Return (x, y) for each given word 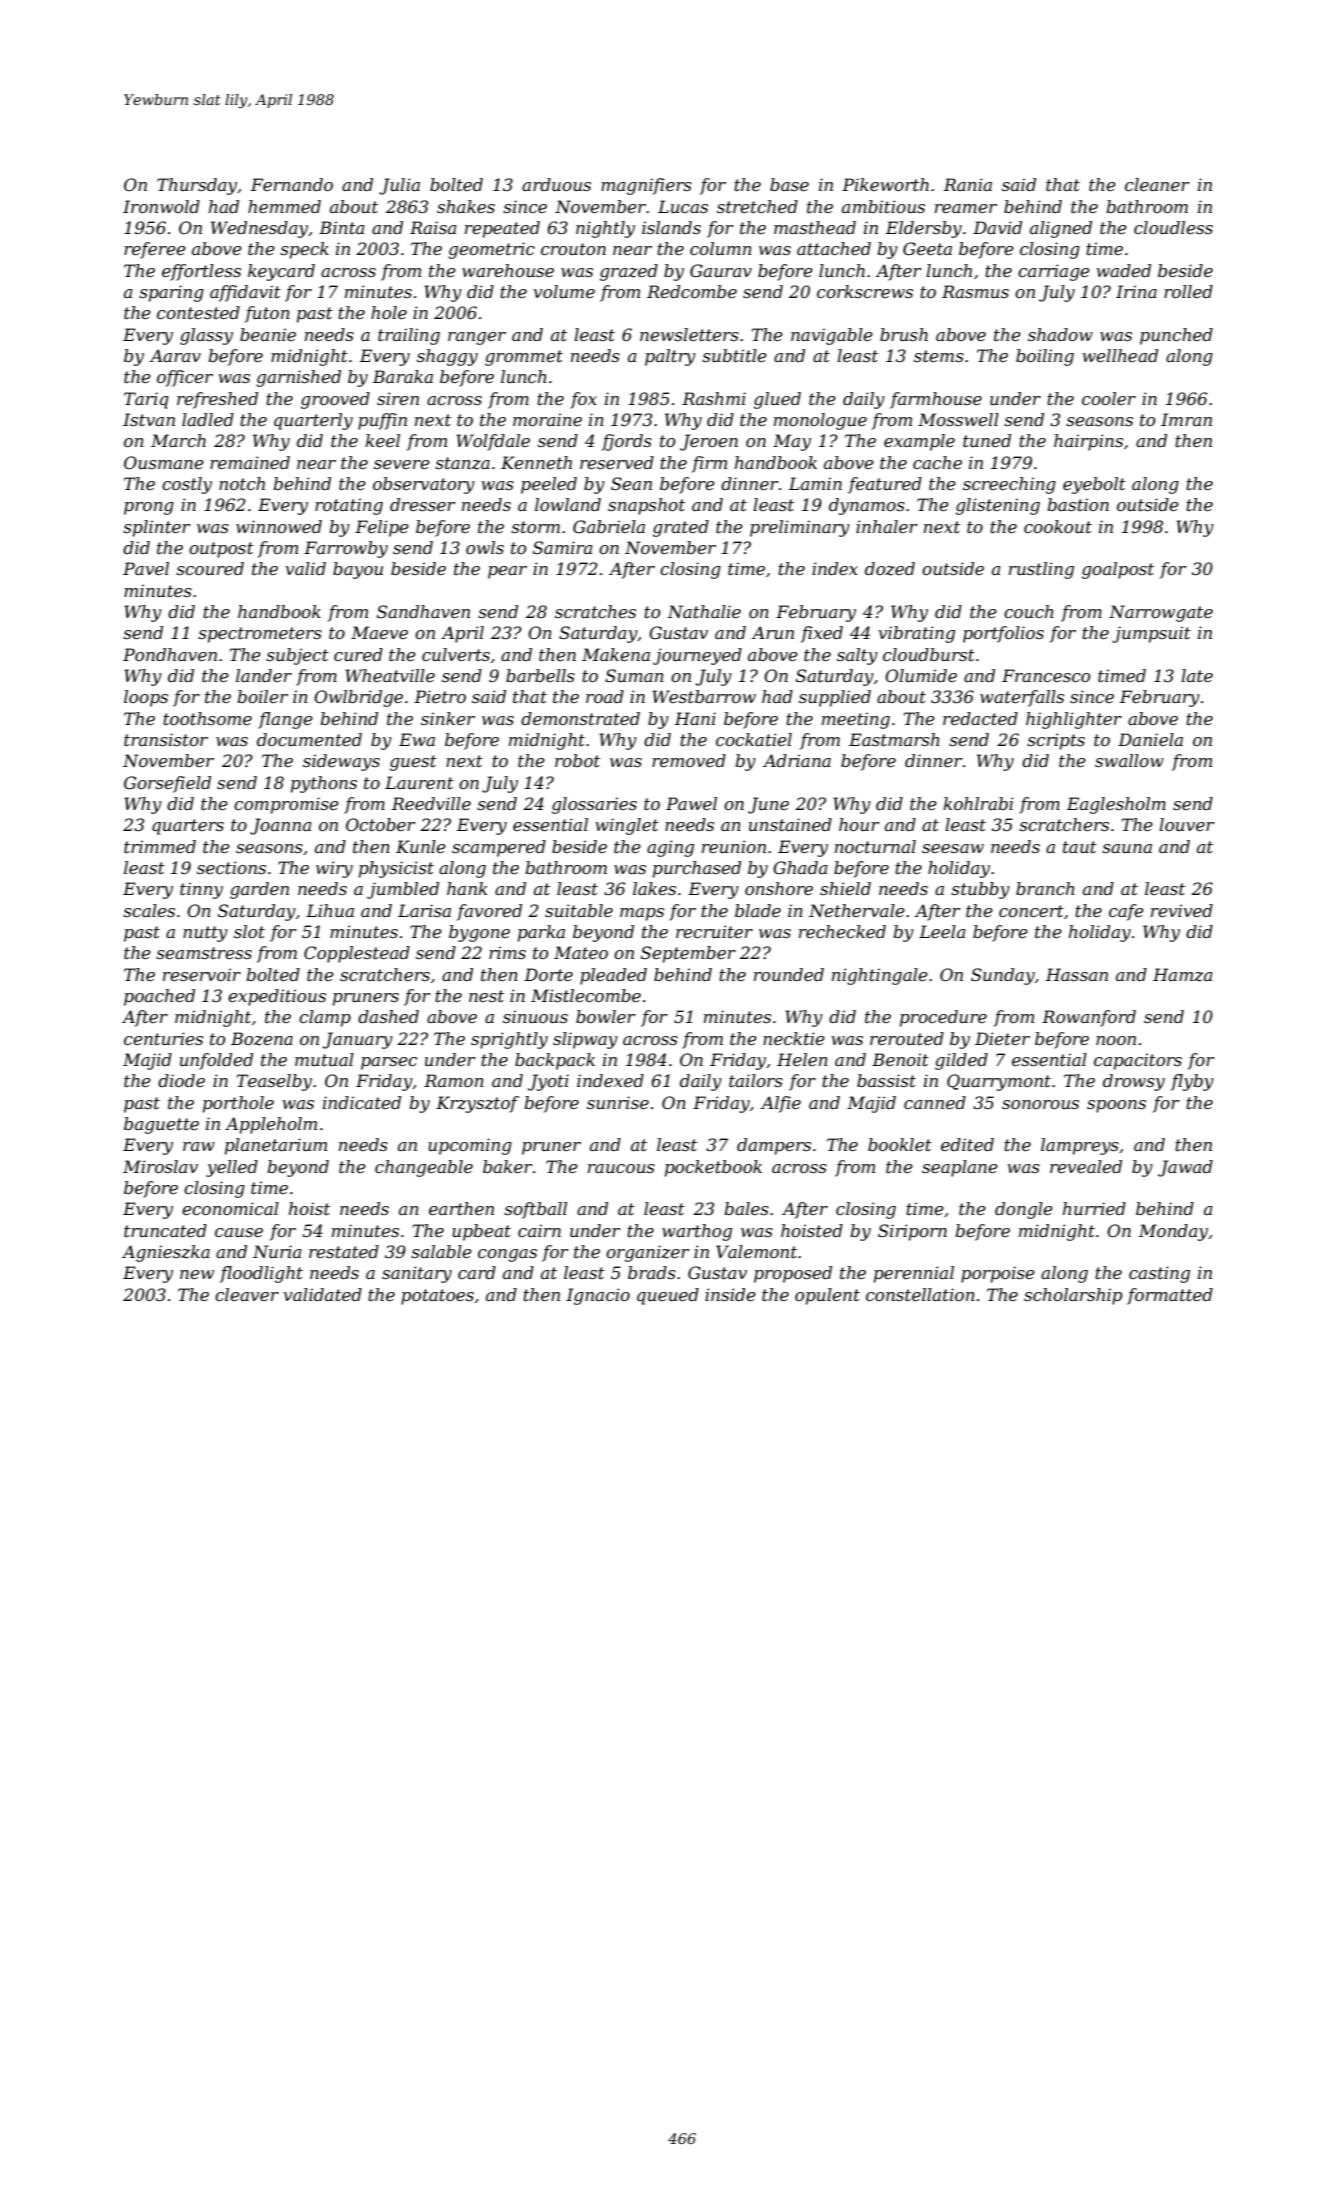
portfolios (1003, 634)
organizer (647, 1253)
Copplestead (357, 954)
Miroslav (160, 1166)
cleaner (1157, 184)
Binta (342, 227)
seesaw (953, 848)
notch (242, 483)
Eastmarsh (894, 739)
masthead (815, 227)
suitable (579, 910)
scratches (595, 611)
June (768, 805)
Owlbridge (358, 698)
